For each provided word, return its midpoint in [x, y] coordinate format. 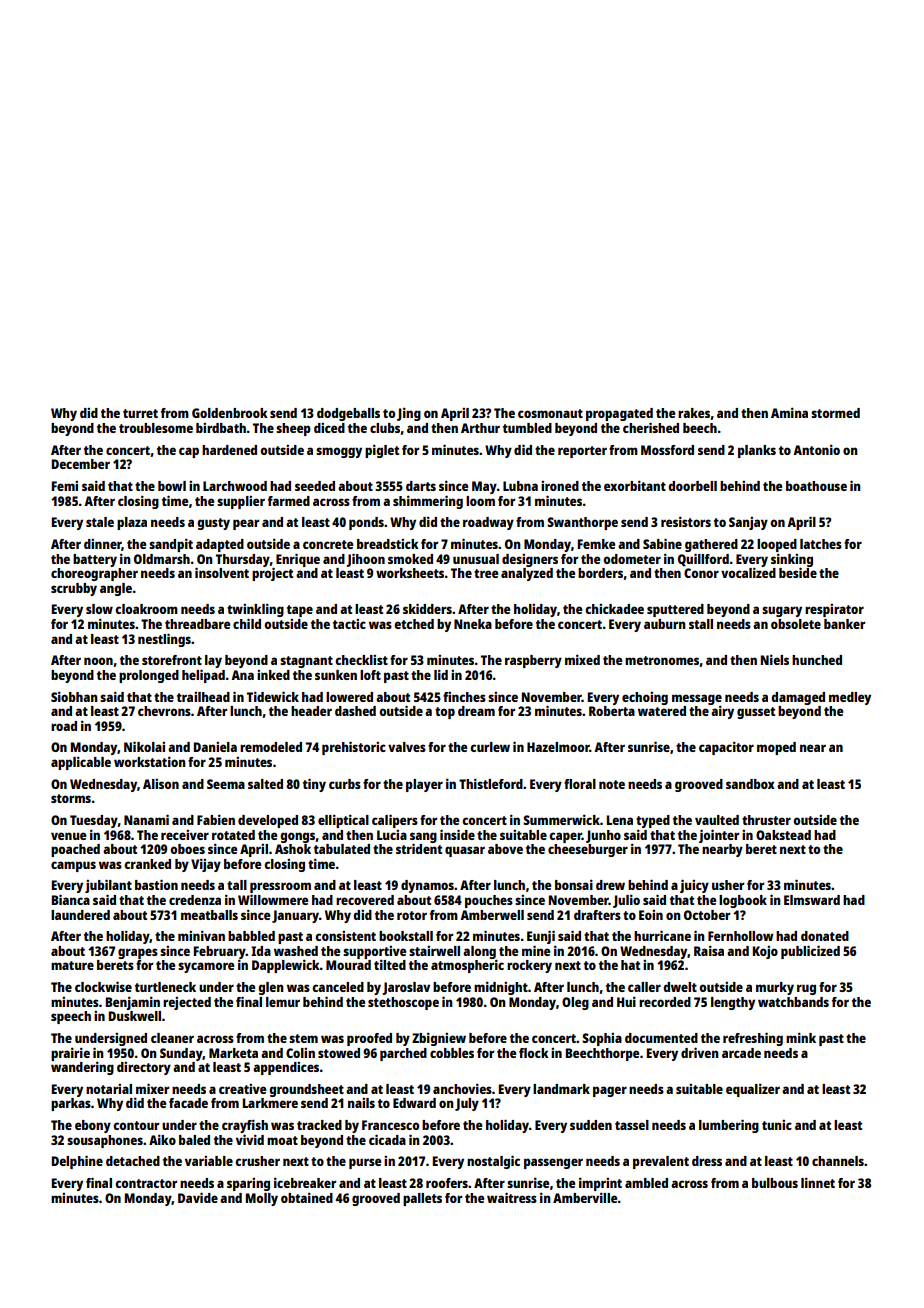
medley [850, 698]
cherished [651, 427]
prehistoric [354, 748]
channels [838, 1161]
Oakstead [783, 835]
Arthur [480, 428]
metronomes [662, 660]
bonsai [574, 884]
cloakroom [146, 609]
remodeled [271, 747]
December [81, 464]
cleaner [172, 1038]
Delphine [77, 1162]
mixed [582, 659]
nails [361, 1103]
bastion [156, 884]
